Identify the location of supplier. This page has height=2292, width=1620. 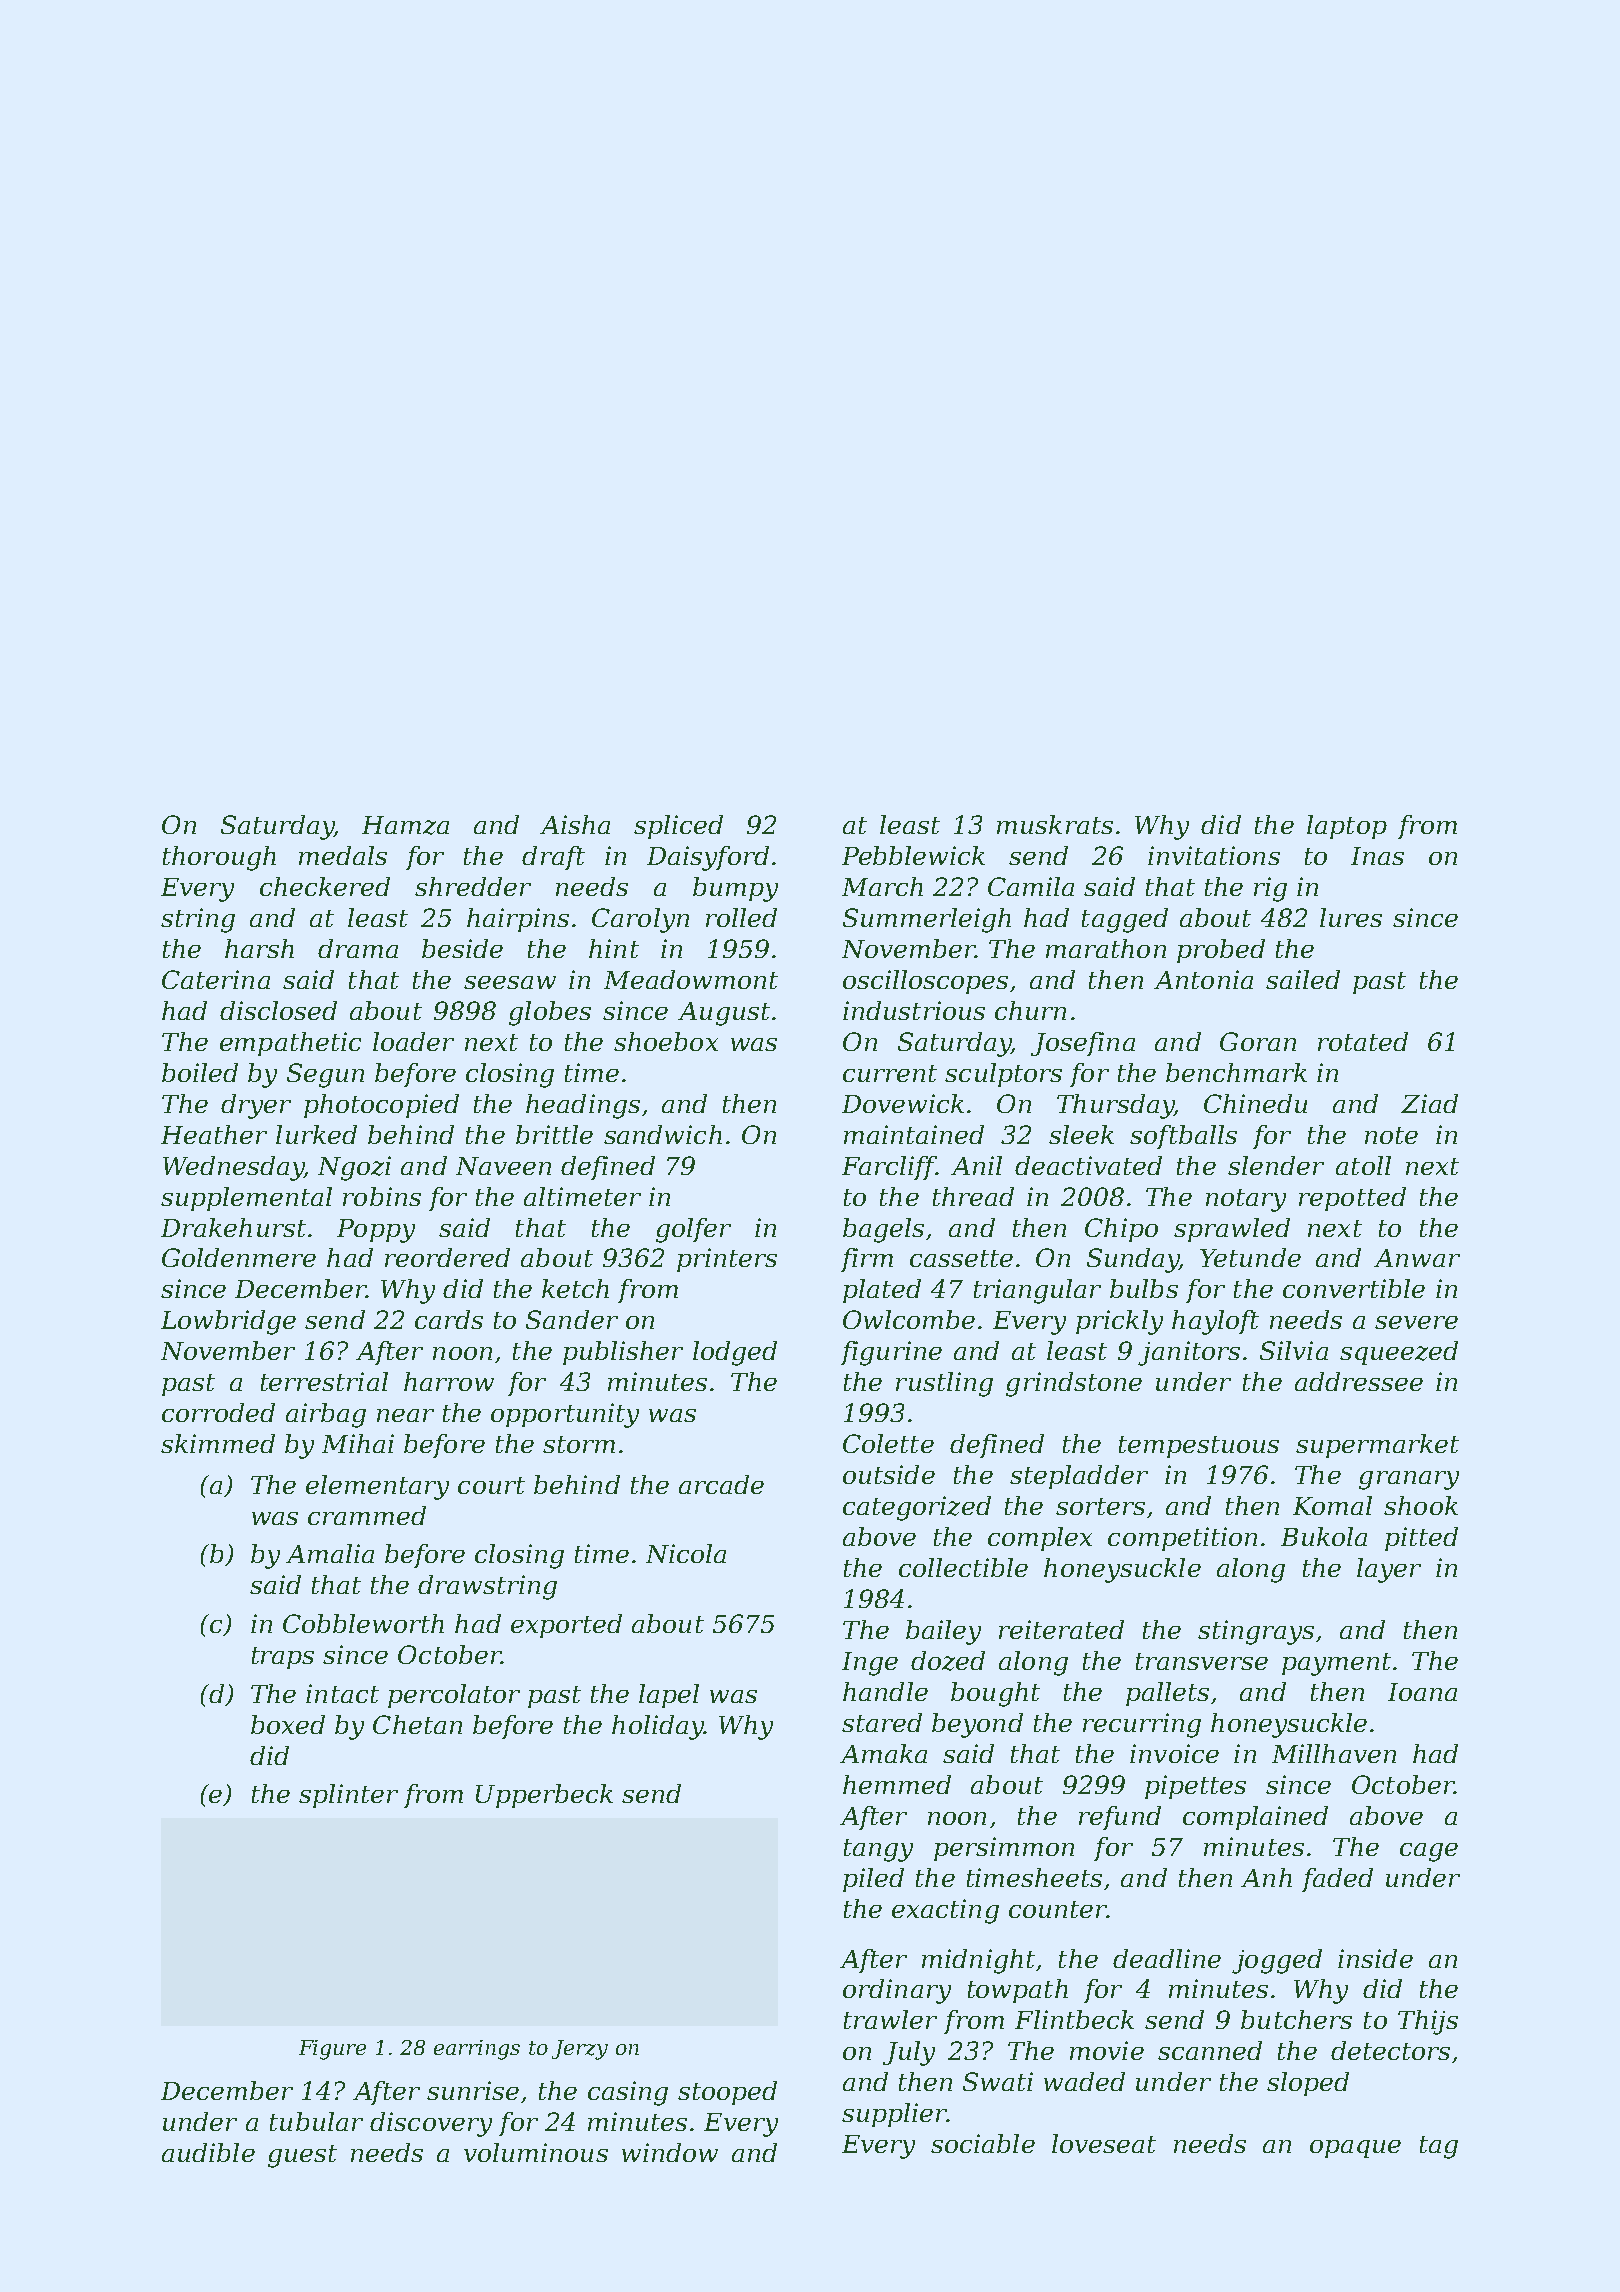
(894, 2115).
